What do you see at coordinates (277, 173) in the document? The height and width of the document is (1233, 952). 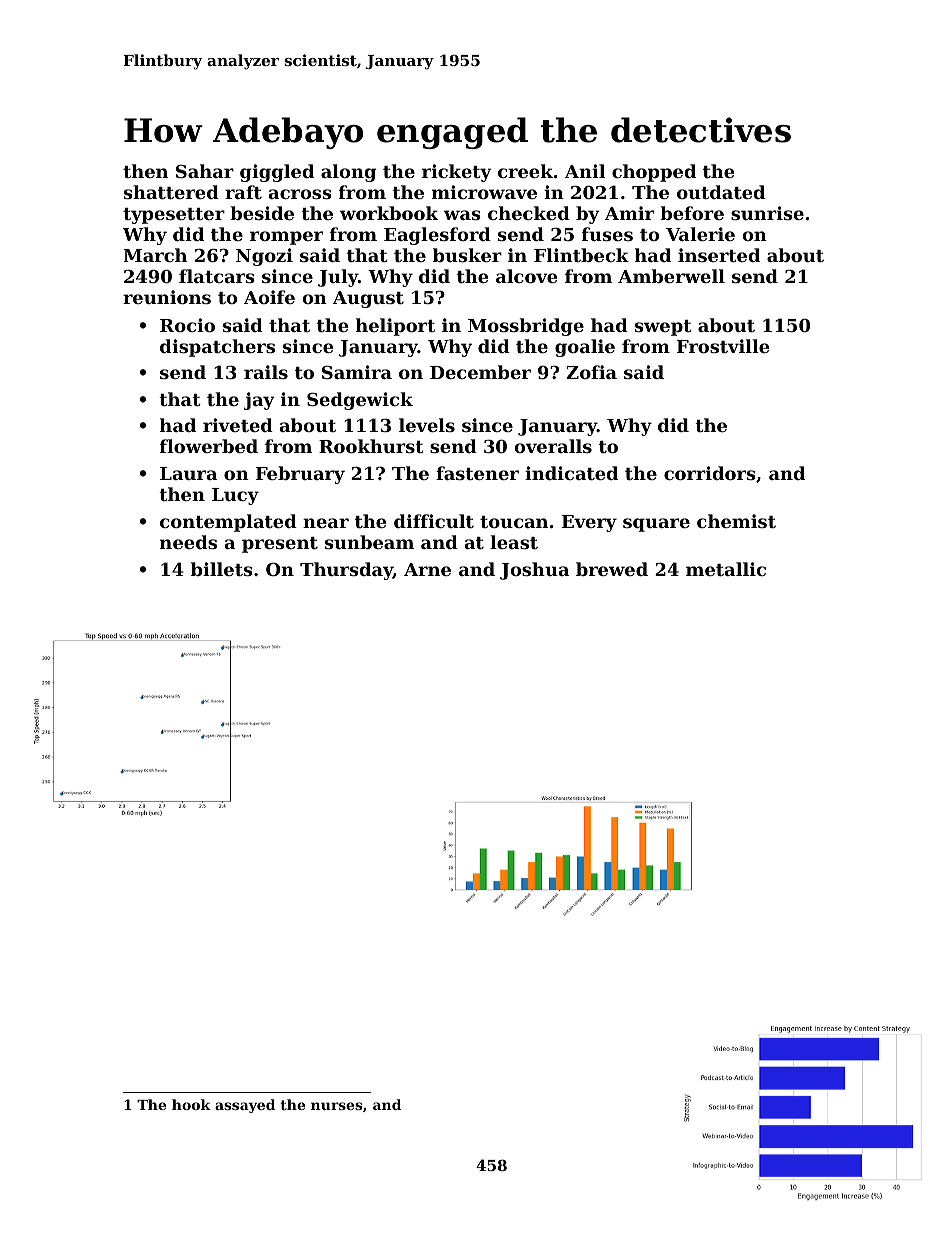 I see `giggled` at bounding box center [277, 173].
